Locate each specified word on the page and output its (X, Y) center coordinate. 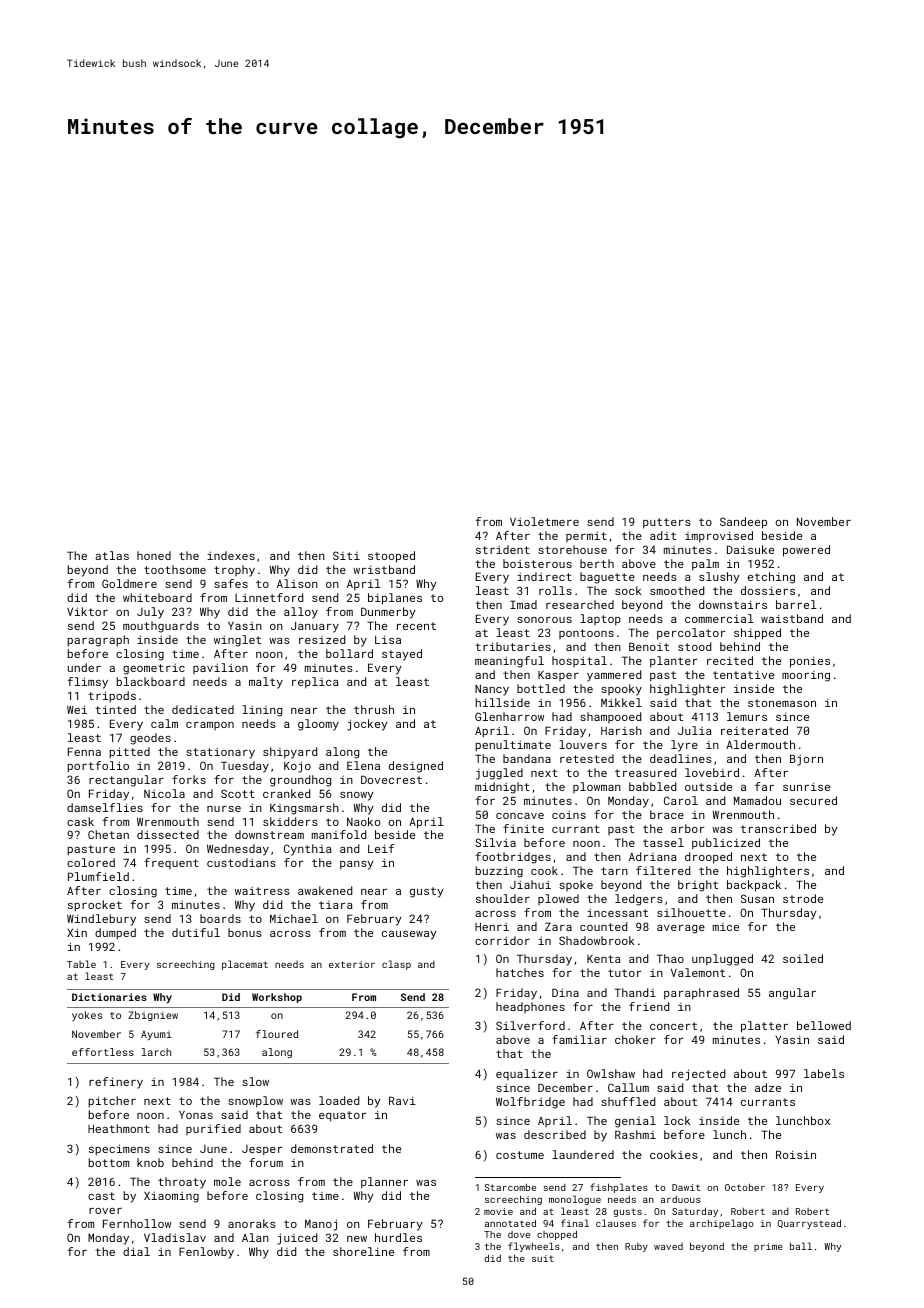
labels (824, 1073)
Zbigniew (153, 1016)
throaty (182, 1183)
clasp (396, 965)
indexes (231, 555)
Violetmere (544, 521)
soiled (803, 958)
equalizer (527, 1074)
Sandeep (743, 523)
